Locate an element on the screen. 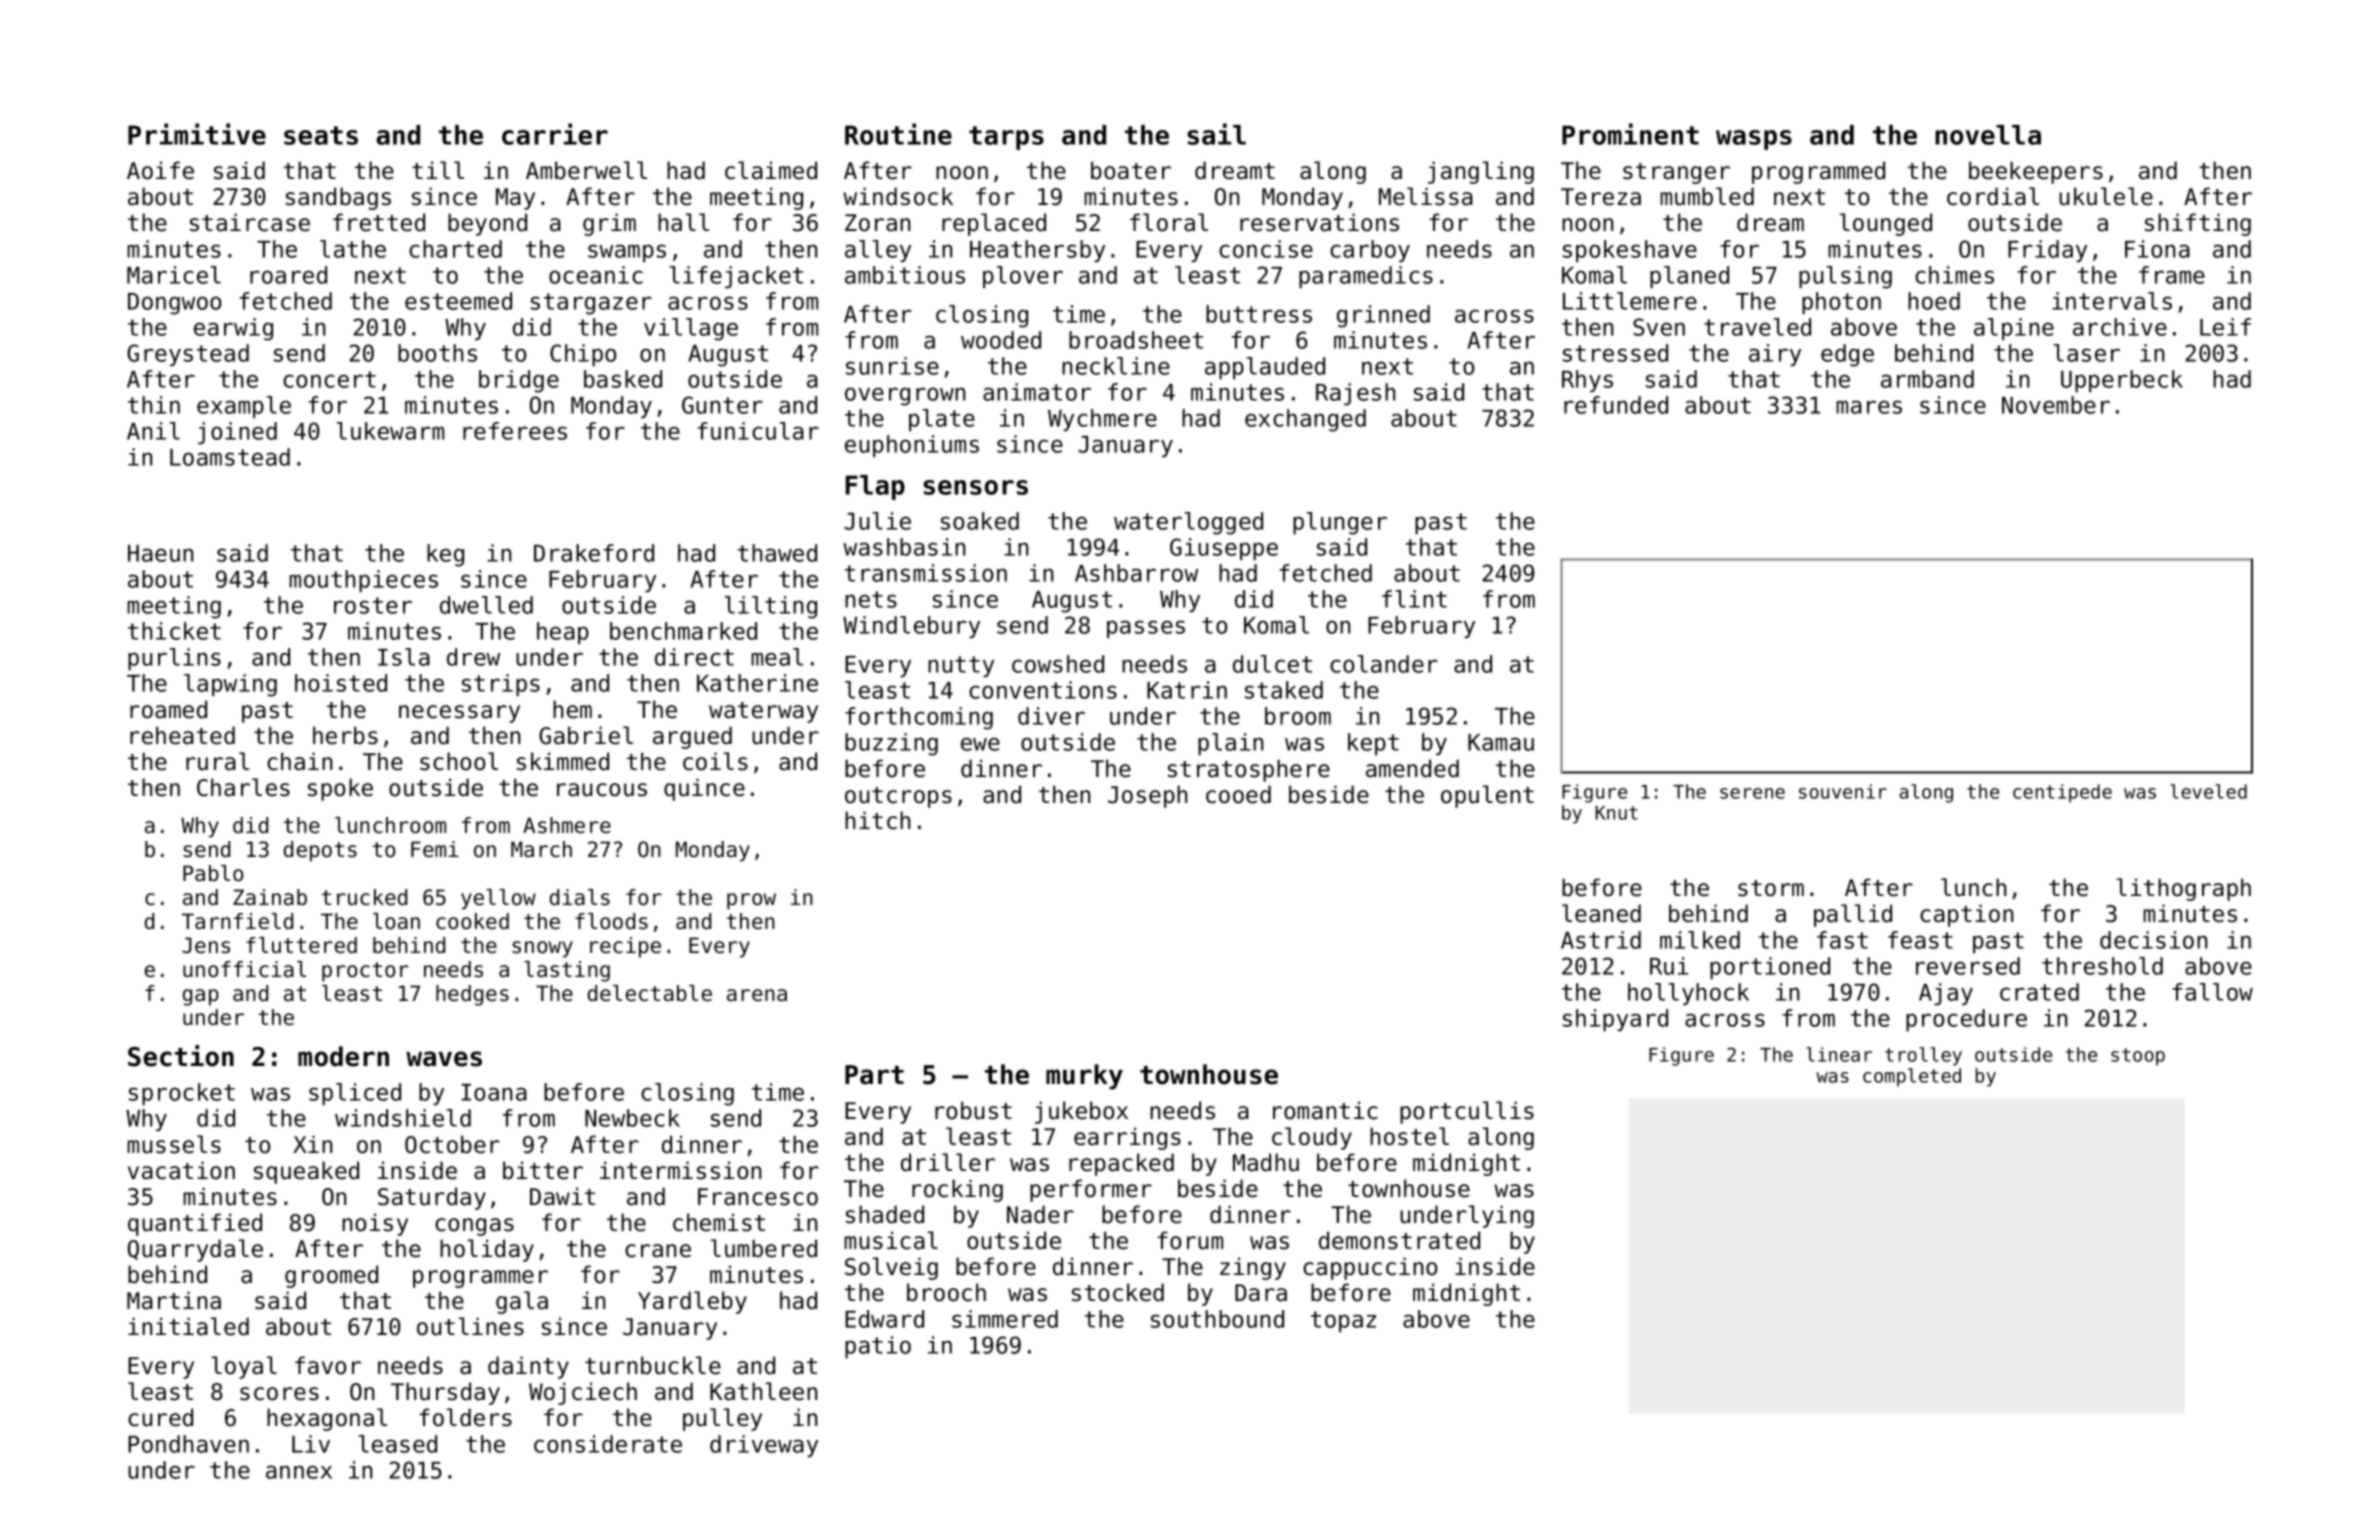  annex is located at coordinates (299, 1472).
